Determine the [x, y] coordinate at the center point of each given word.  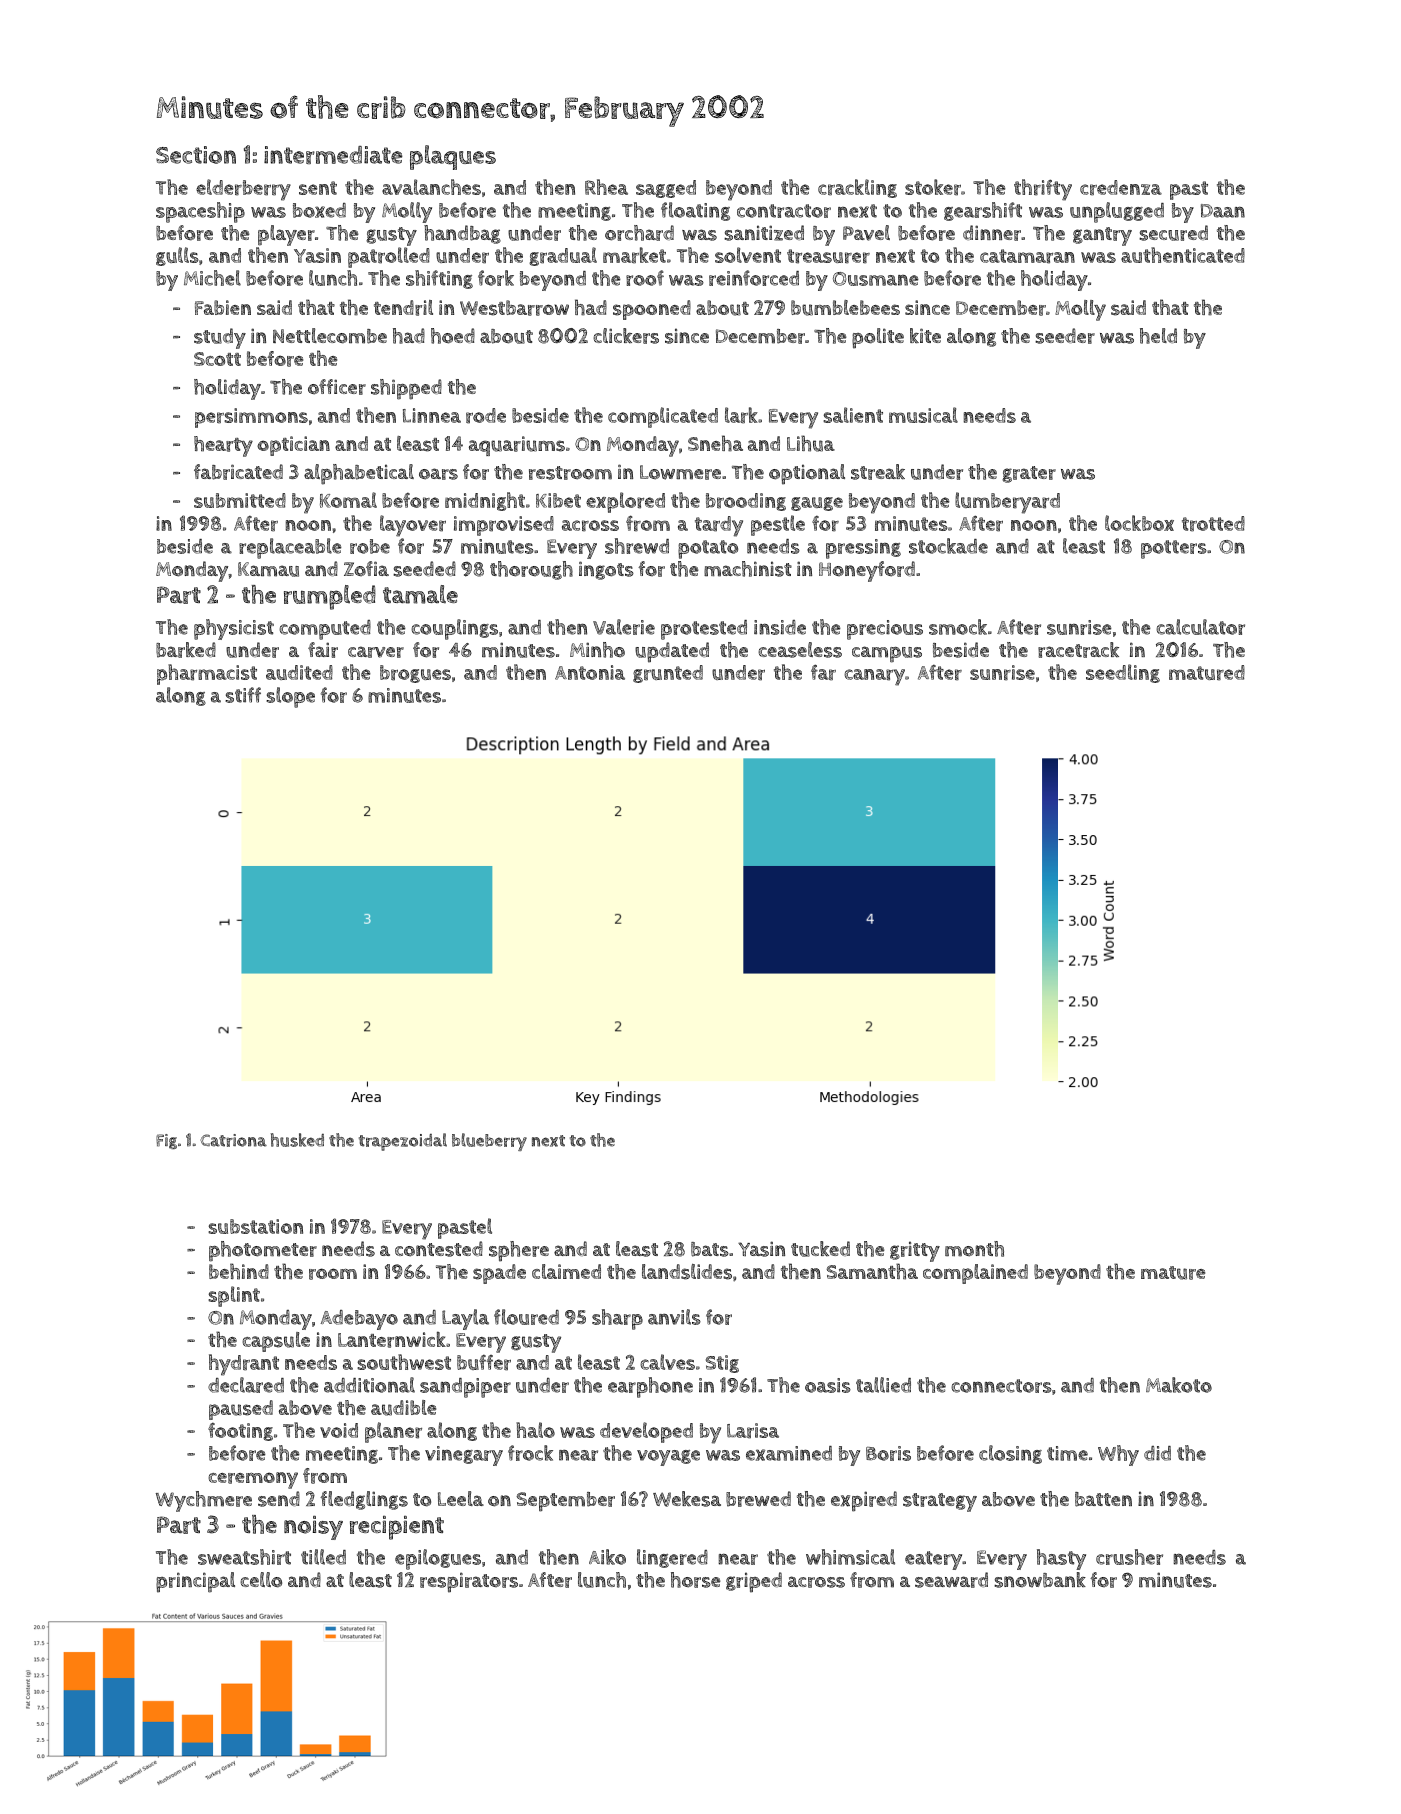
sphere [519, 1251]
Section [196, 155]
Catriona [233, 1140]
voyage [668, 1458]
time [1067, 1453]
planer [393, 1432]
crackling [857, 188]
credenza [1121, 188]
